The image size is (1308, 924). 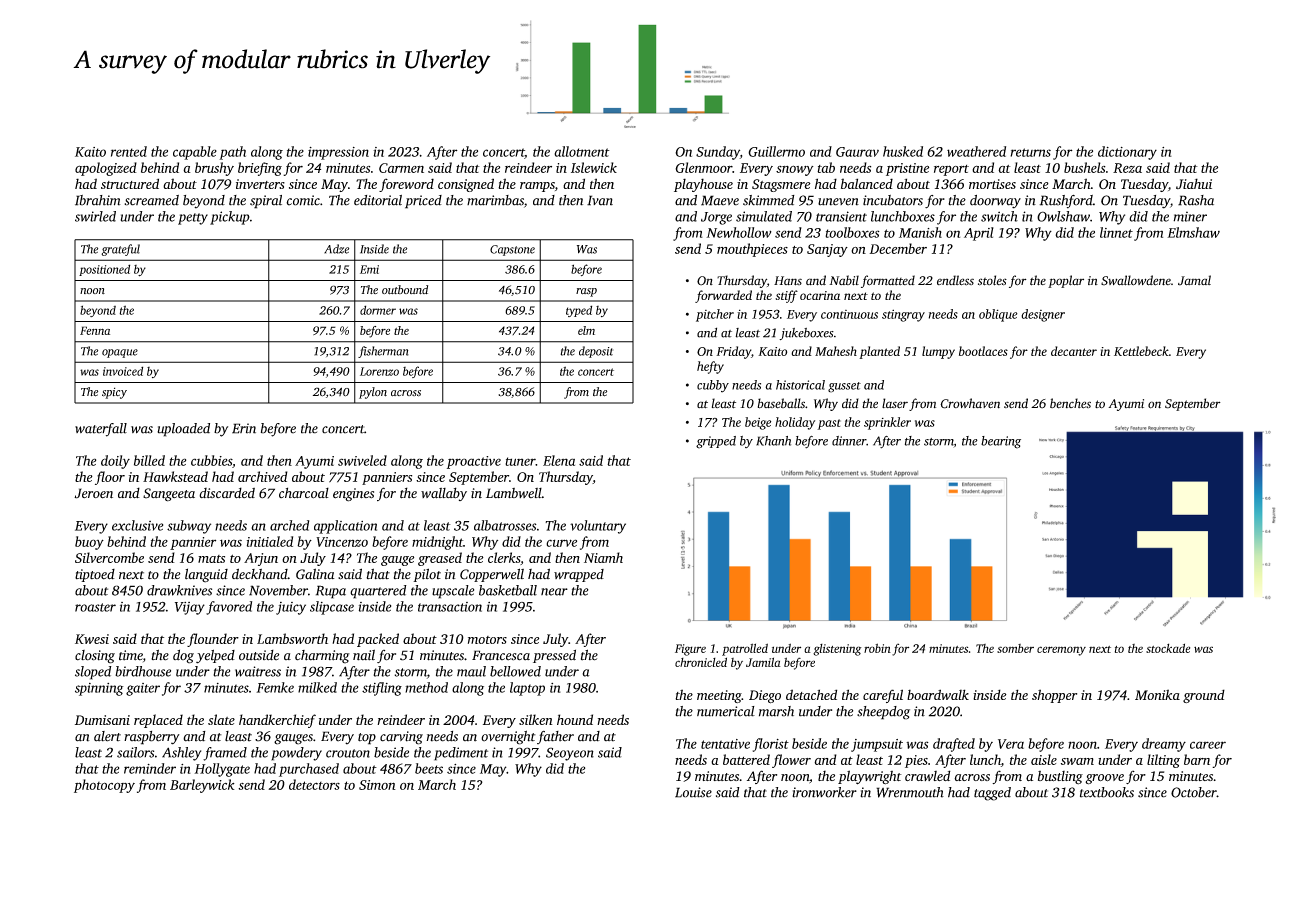 I want to click on fisherman, so click(x=383, y=352).
